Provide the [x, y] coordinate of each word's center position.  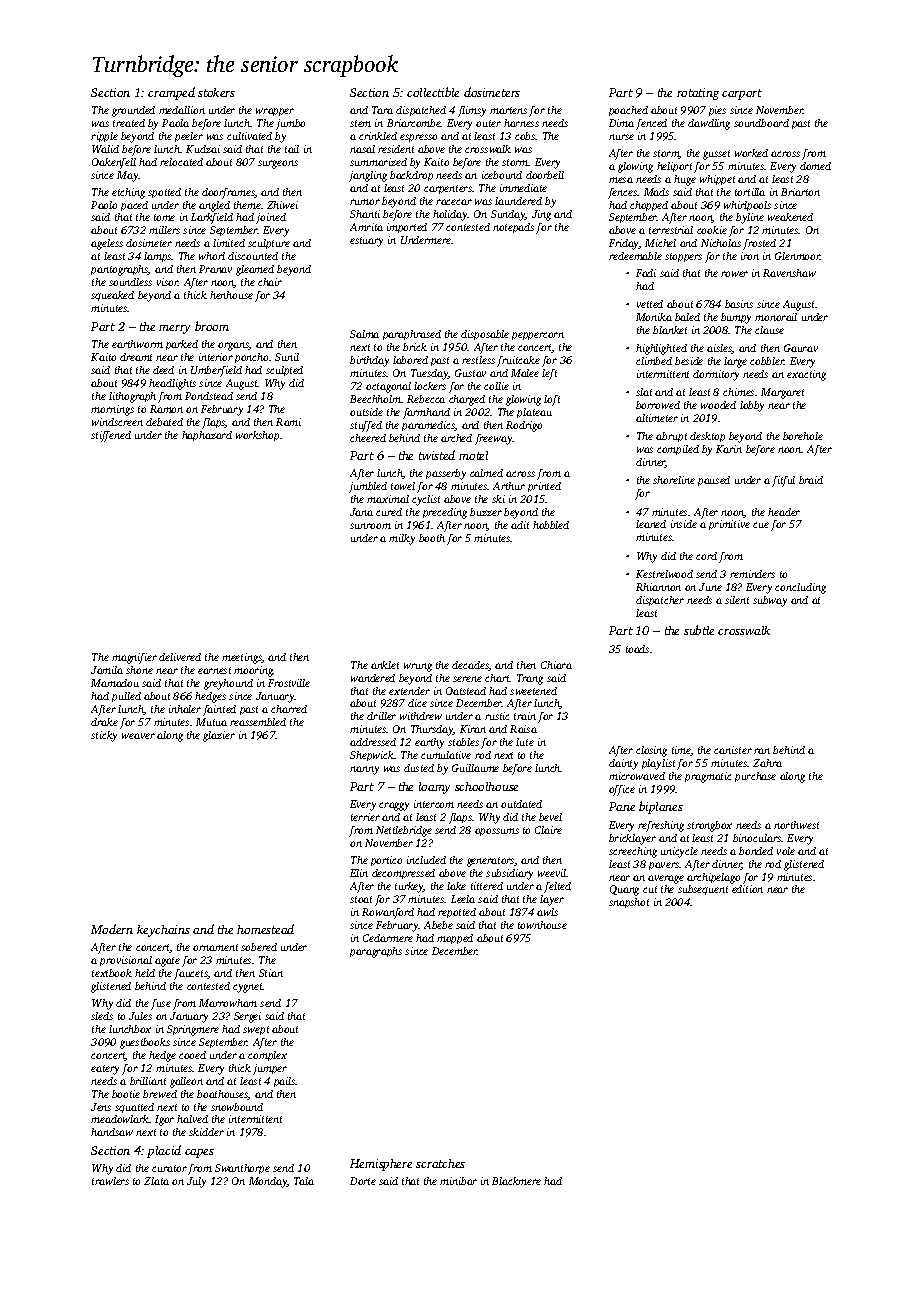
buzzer [486, 512]
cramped [171, 93]
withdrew [421, 716]
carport [742, 94]
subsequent [703, 890]
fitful [783, 481]
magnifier [134, 658]
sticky [104, 736]
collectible [433, 92]
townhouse [542, 925]
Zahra [767, 763]
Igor [164, 1120]
